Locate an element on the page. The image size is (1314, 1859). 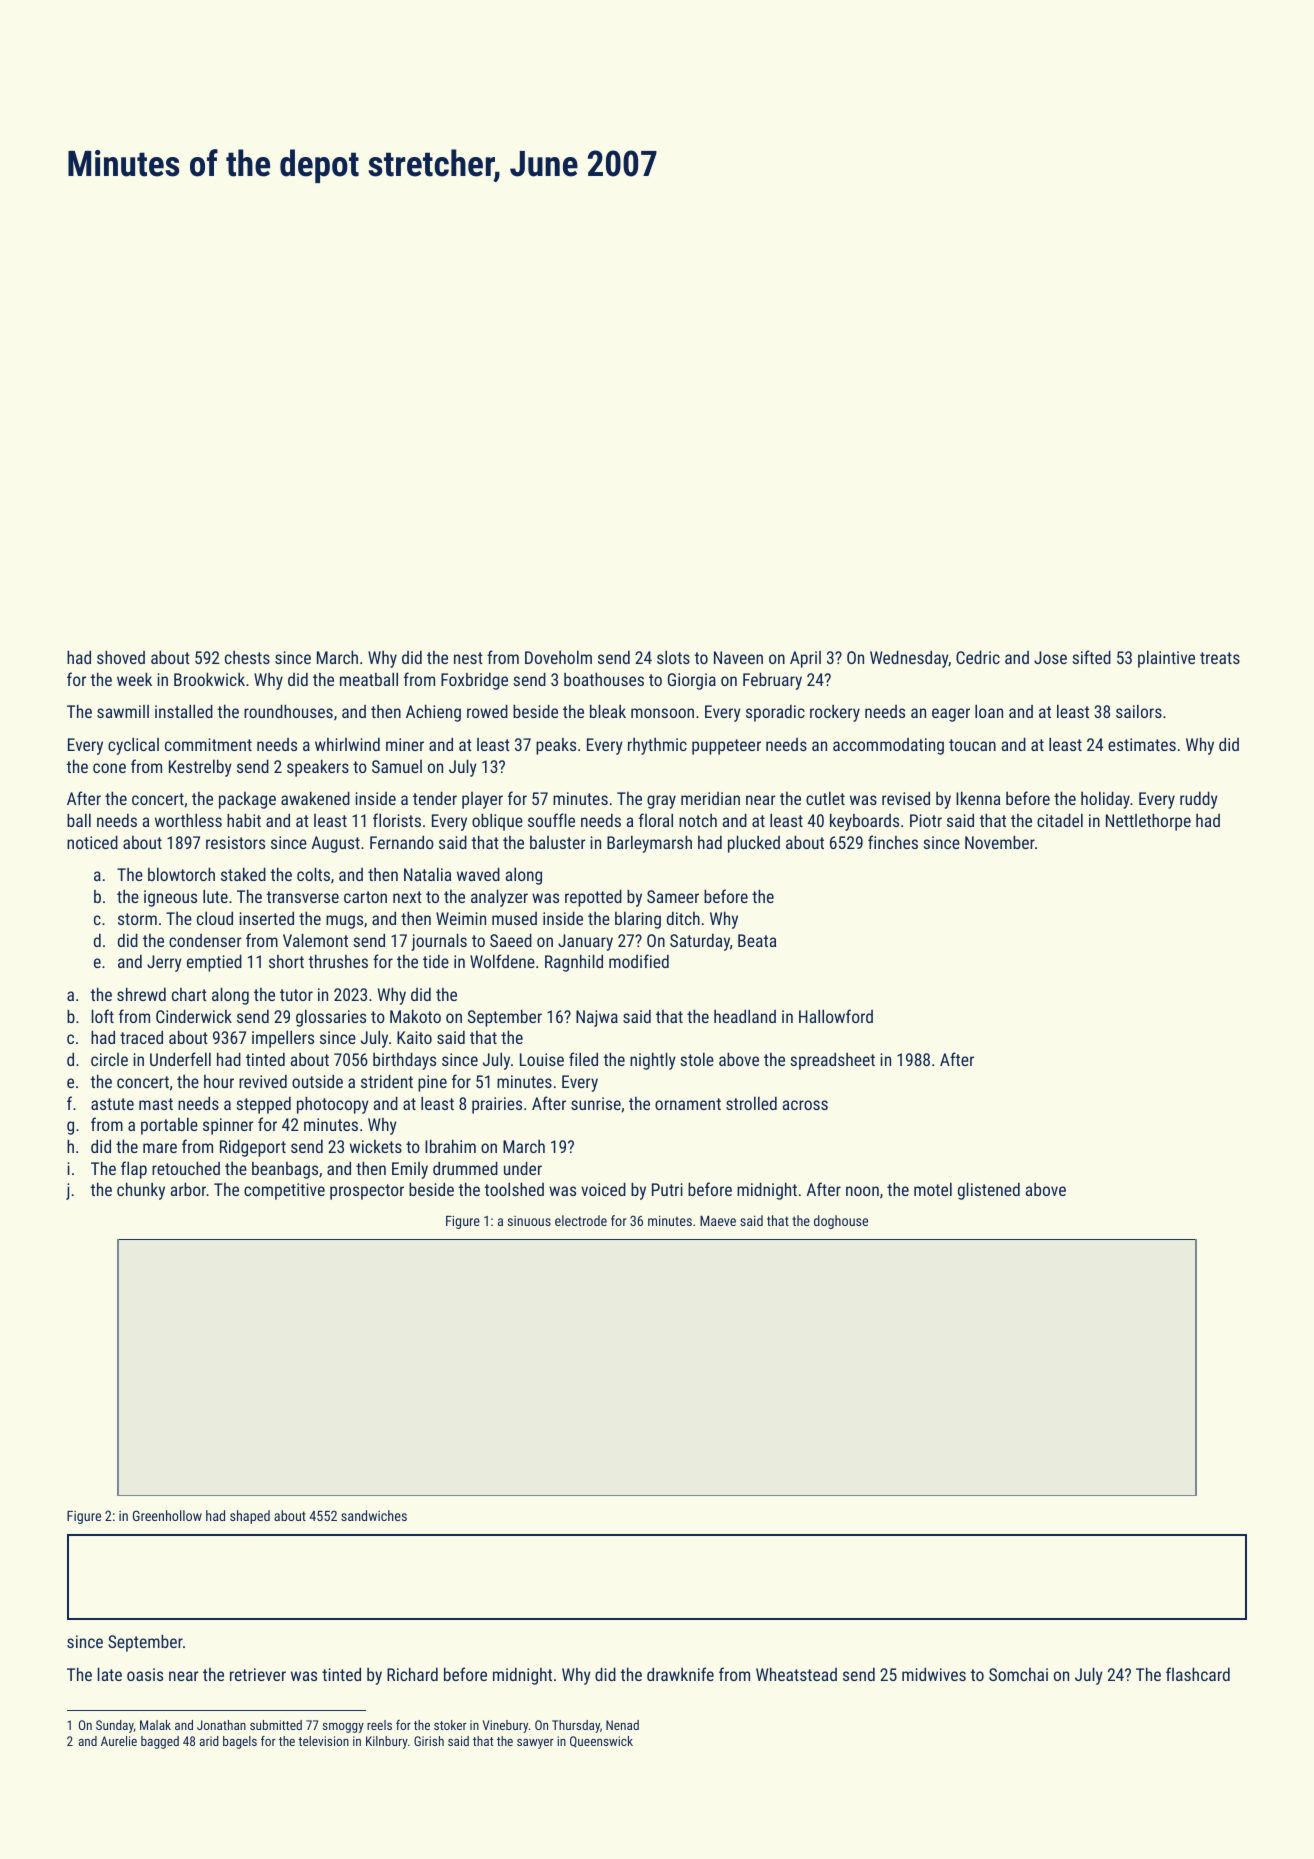
prospector is located at coordinates (367, 1192).
